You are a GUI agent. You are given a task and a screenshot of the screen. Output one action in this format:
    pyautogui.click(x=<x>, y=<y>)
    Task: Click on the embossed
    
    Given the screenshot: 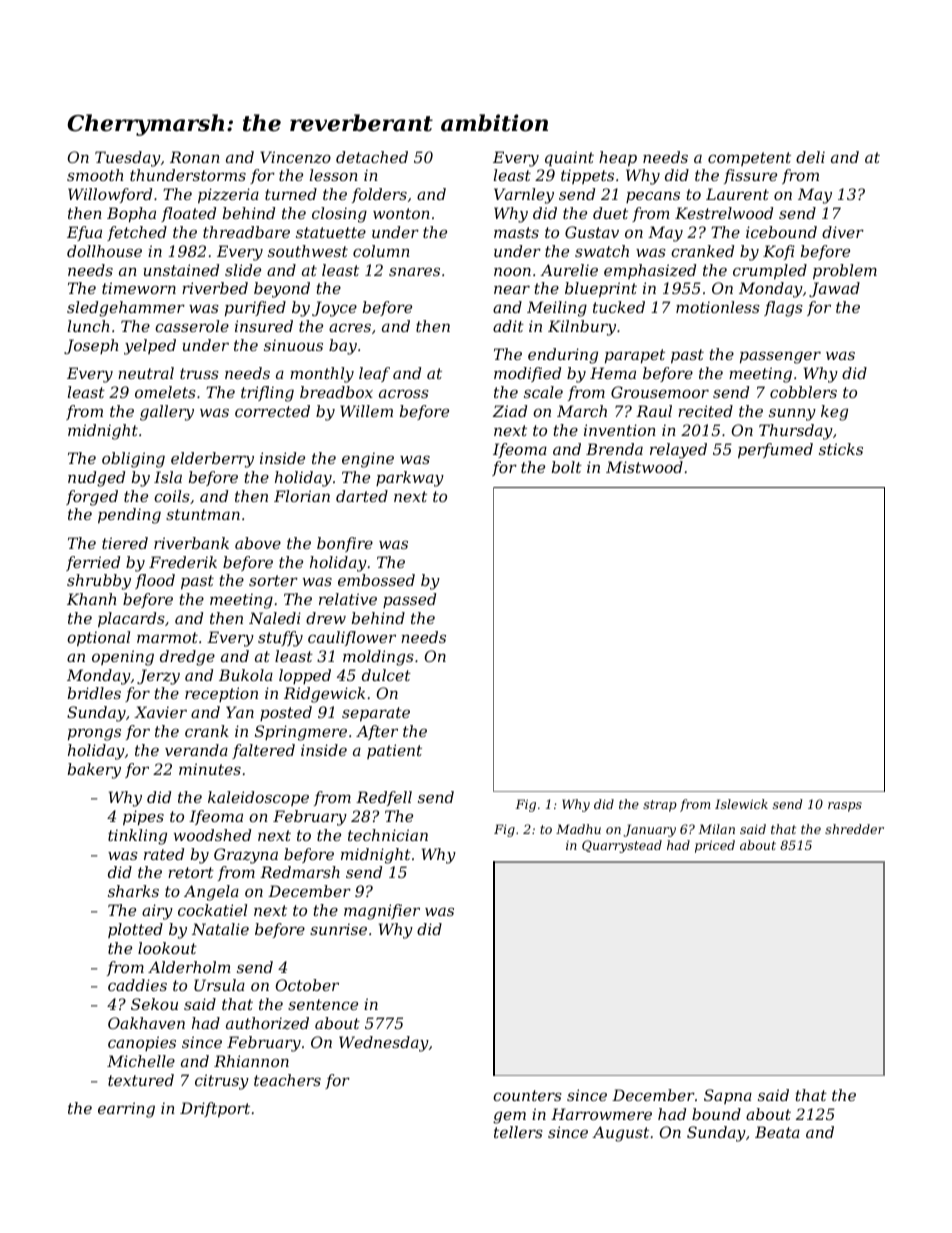 What is the action you would take?
    pyautogui.click(x=376, y=580)
